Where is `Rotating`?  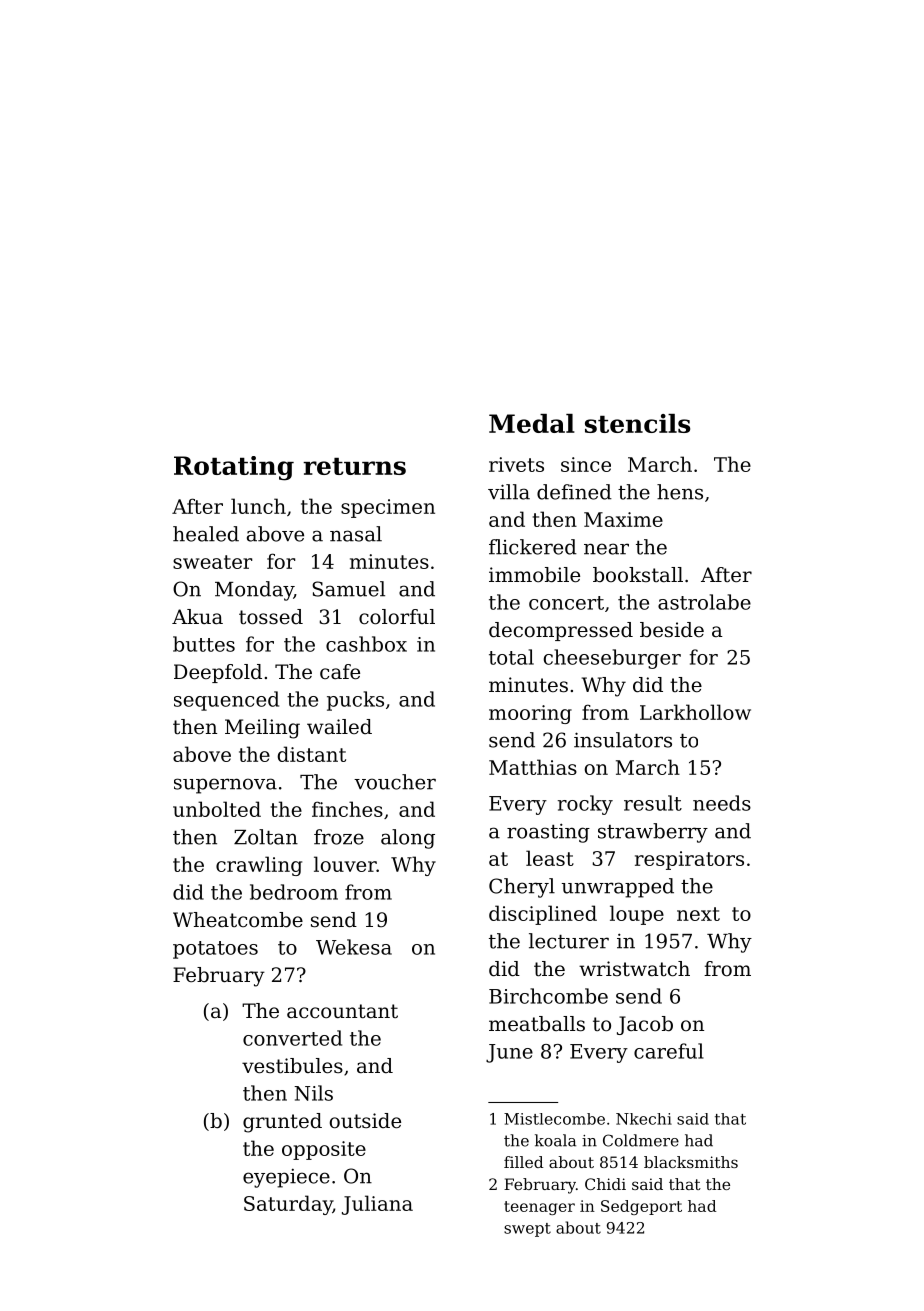
Rotating is located at coordinates (234, 468).
